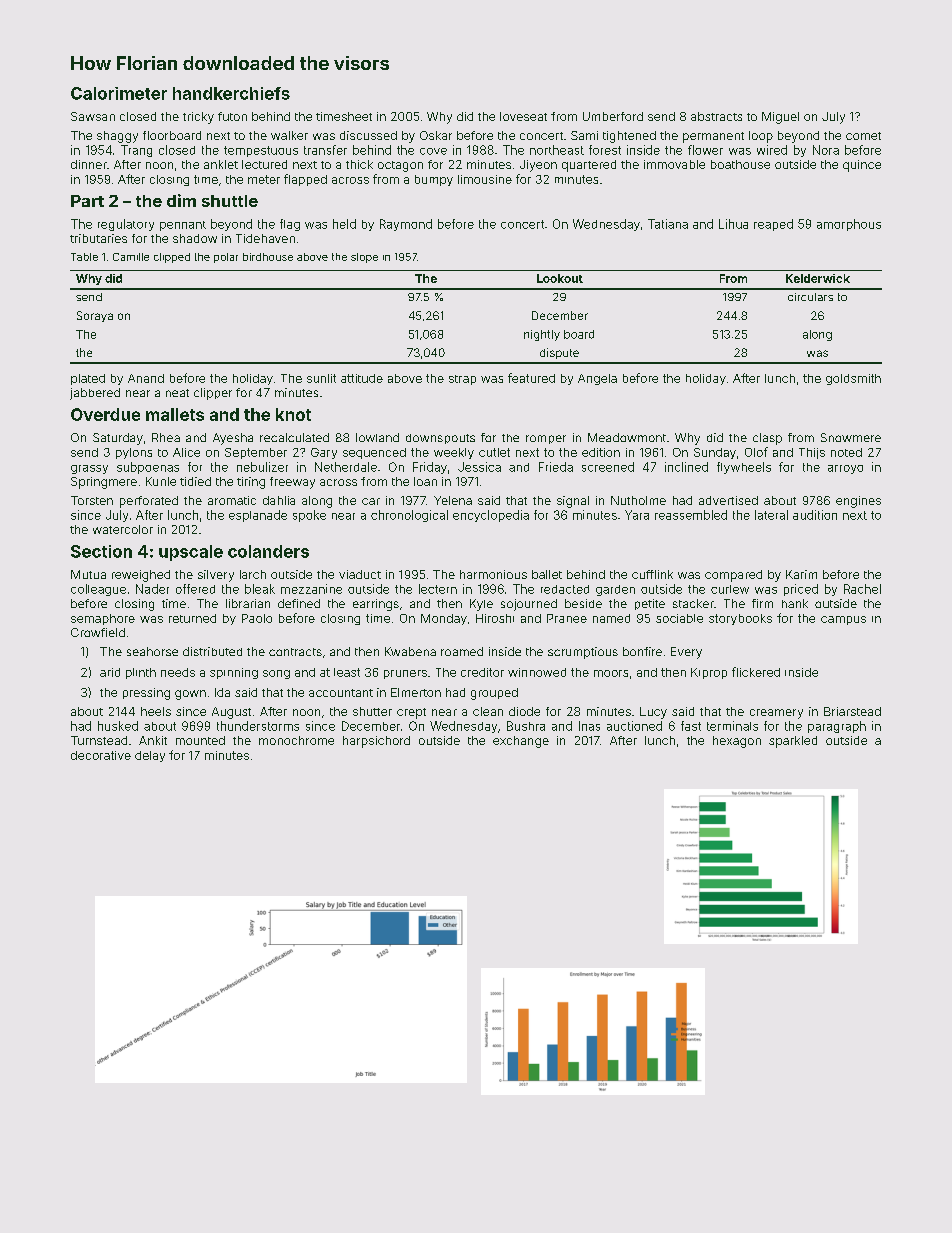 This screenshot has width=952, height=1233. Describe the element at coordinates (843, 620) in the screenshot. I see `campus` at that location.
